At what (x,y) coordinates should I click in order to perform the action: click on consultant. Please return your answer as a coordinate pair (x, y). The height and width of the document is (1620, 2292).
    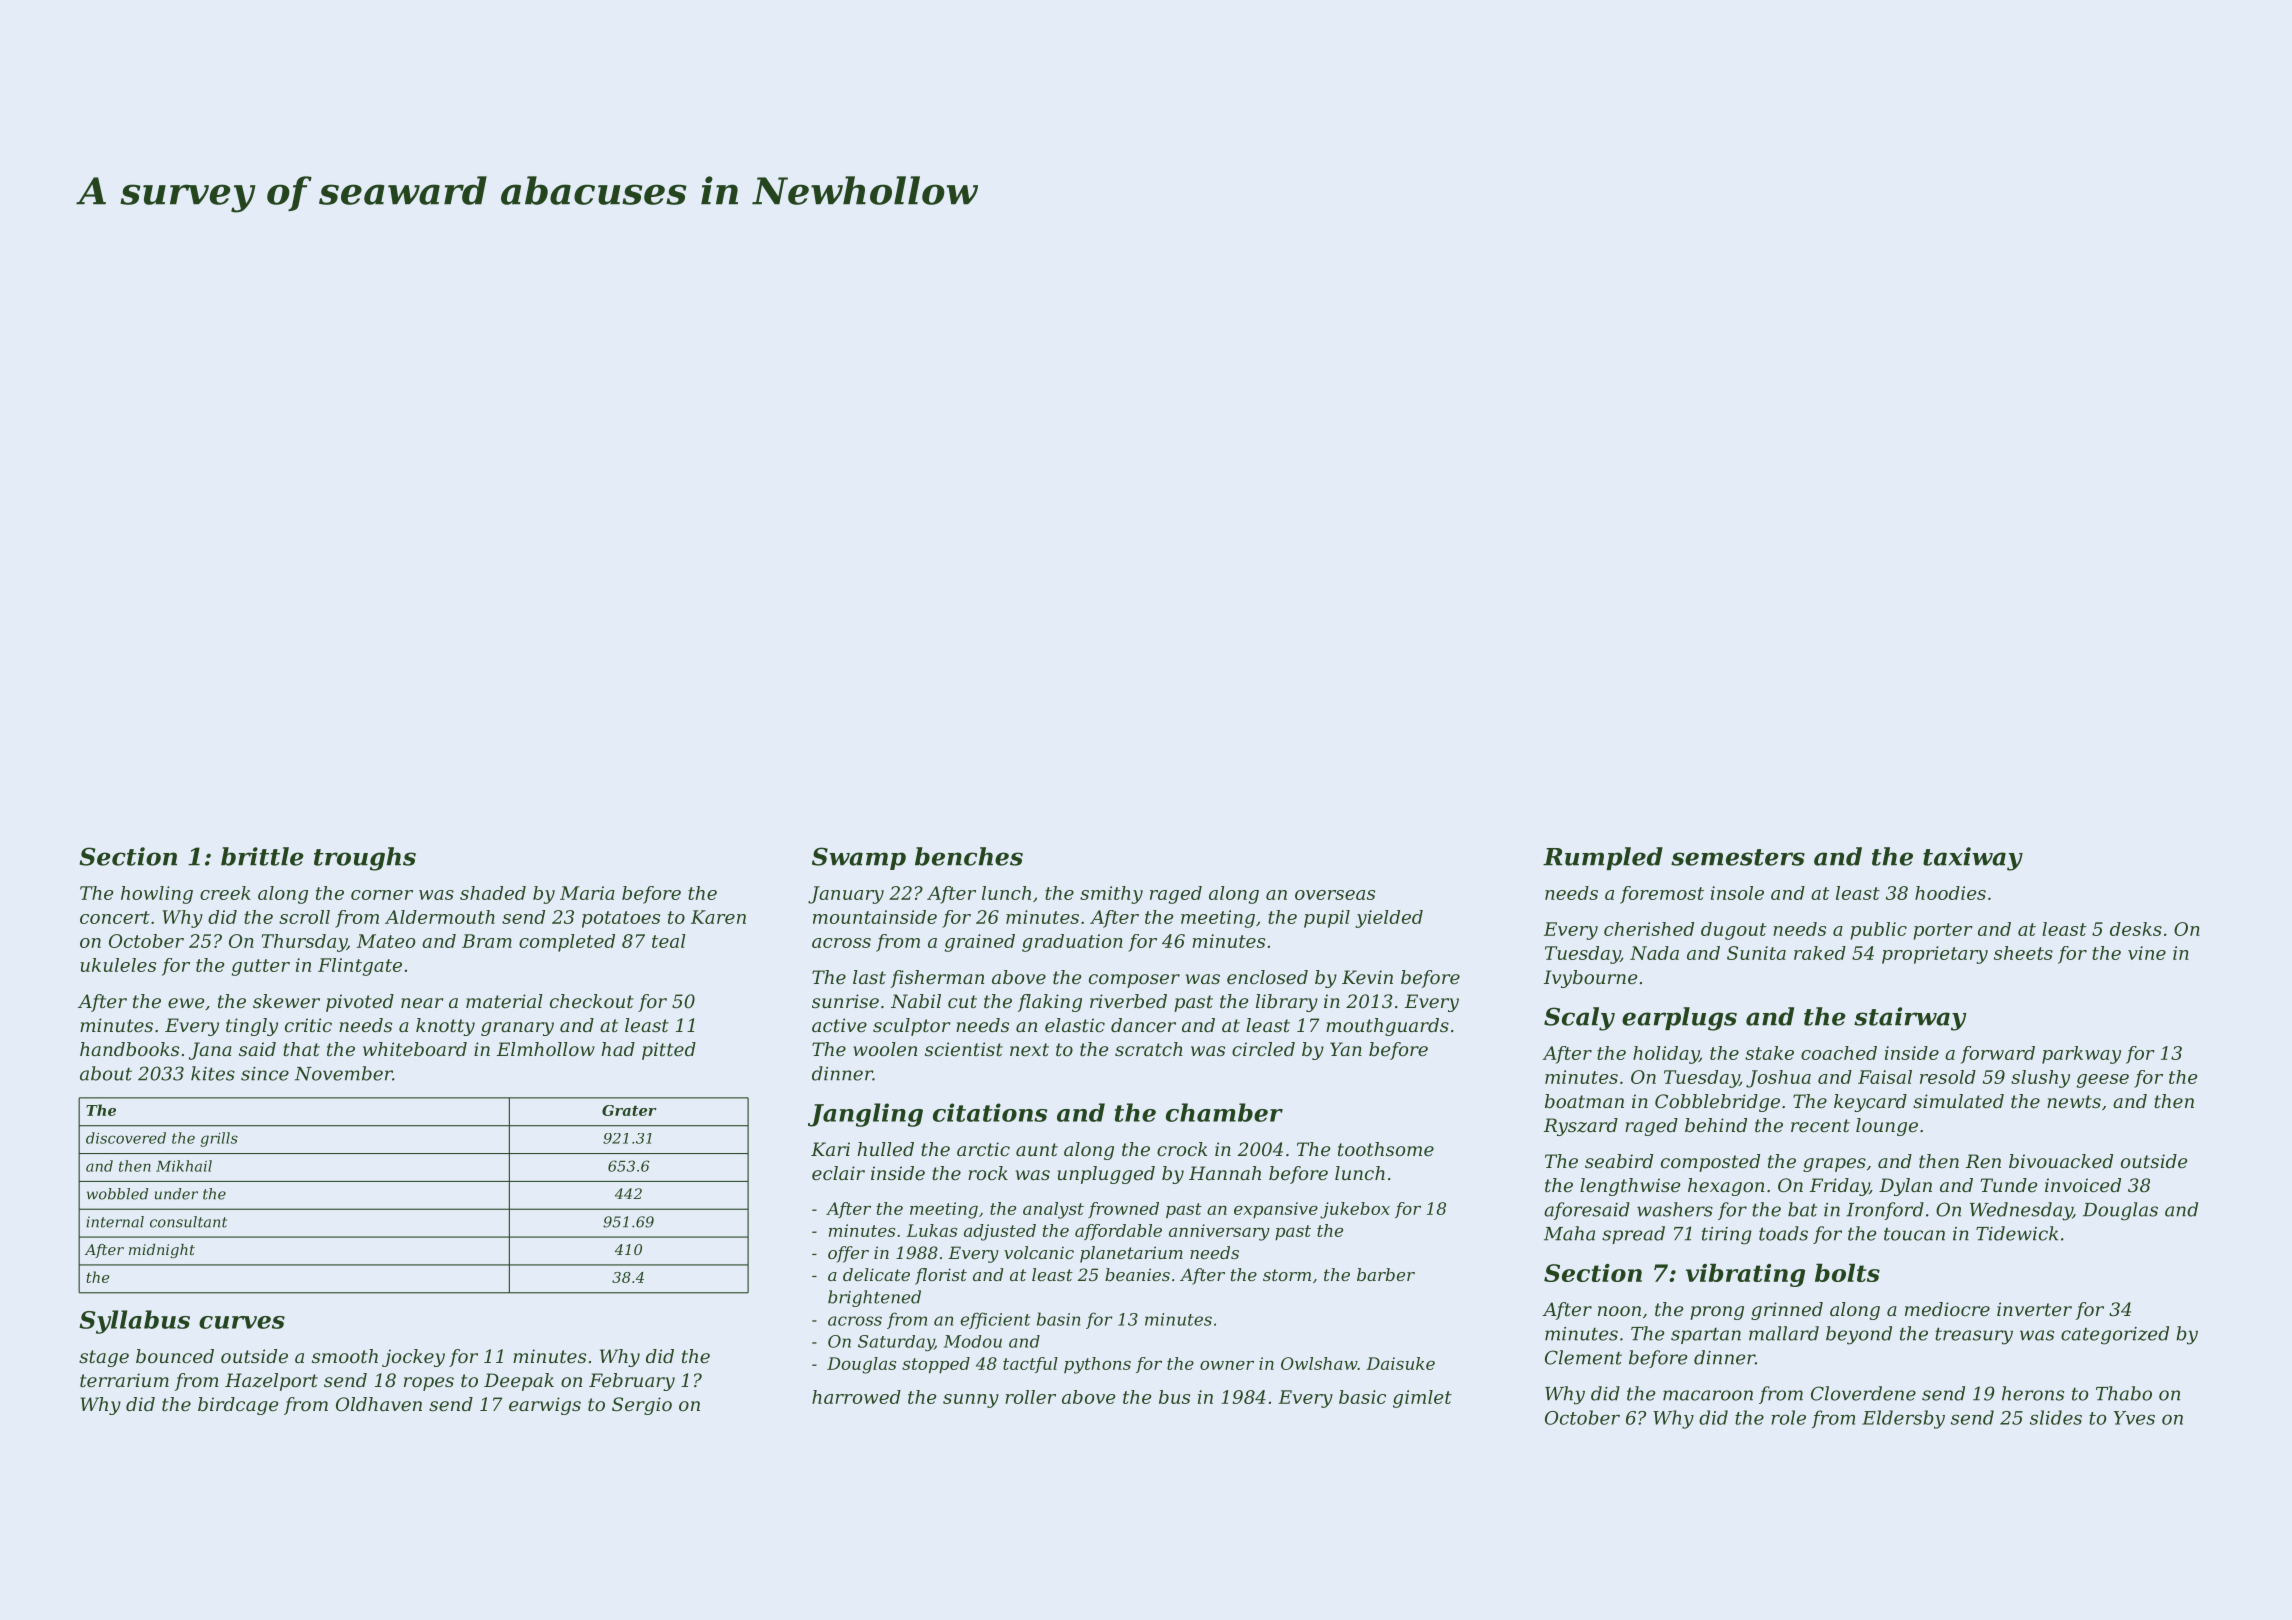
    Looking at the image, I should click on (188, 1222).
